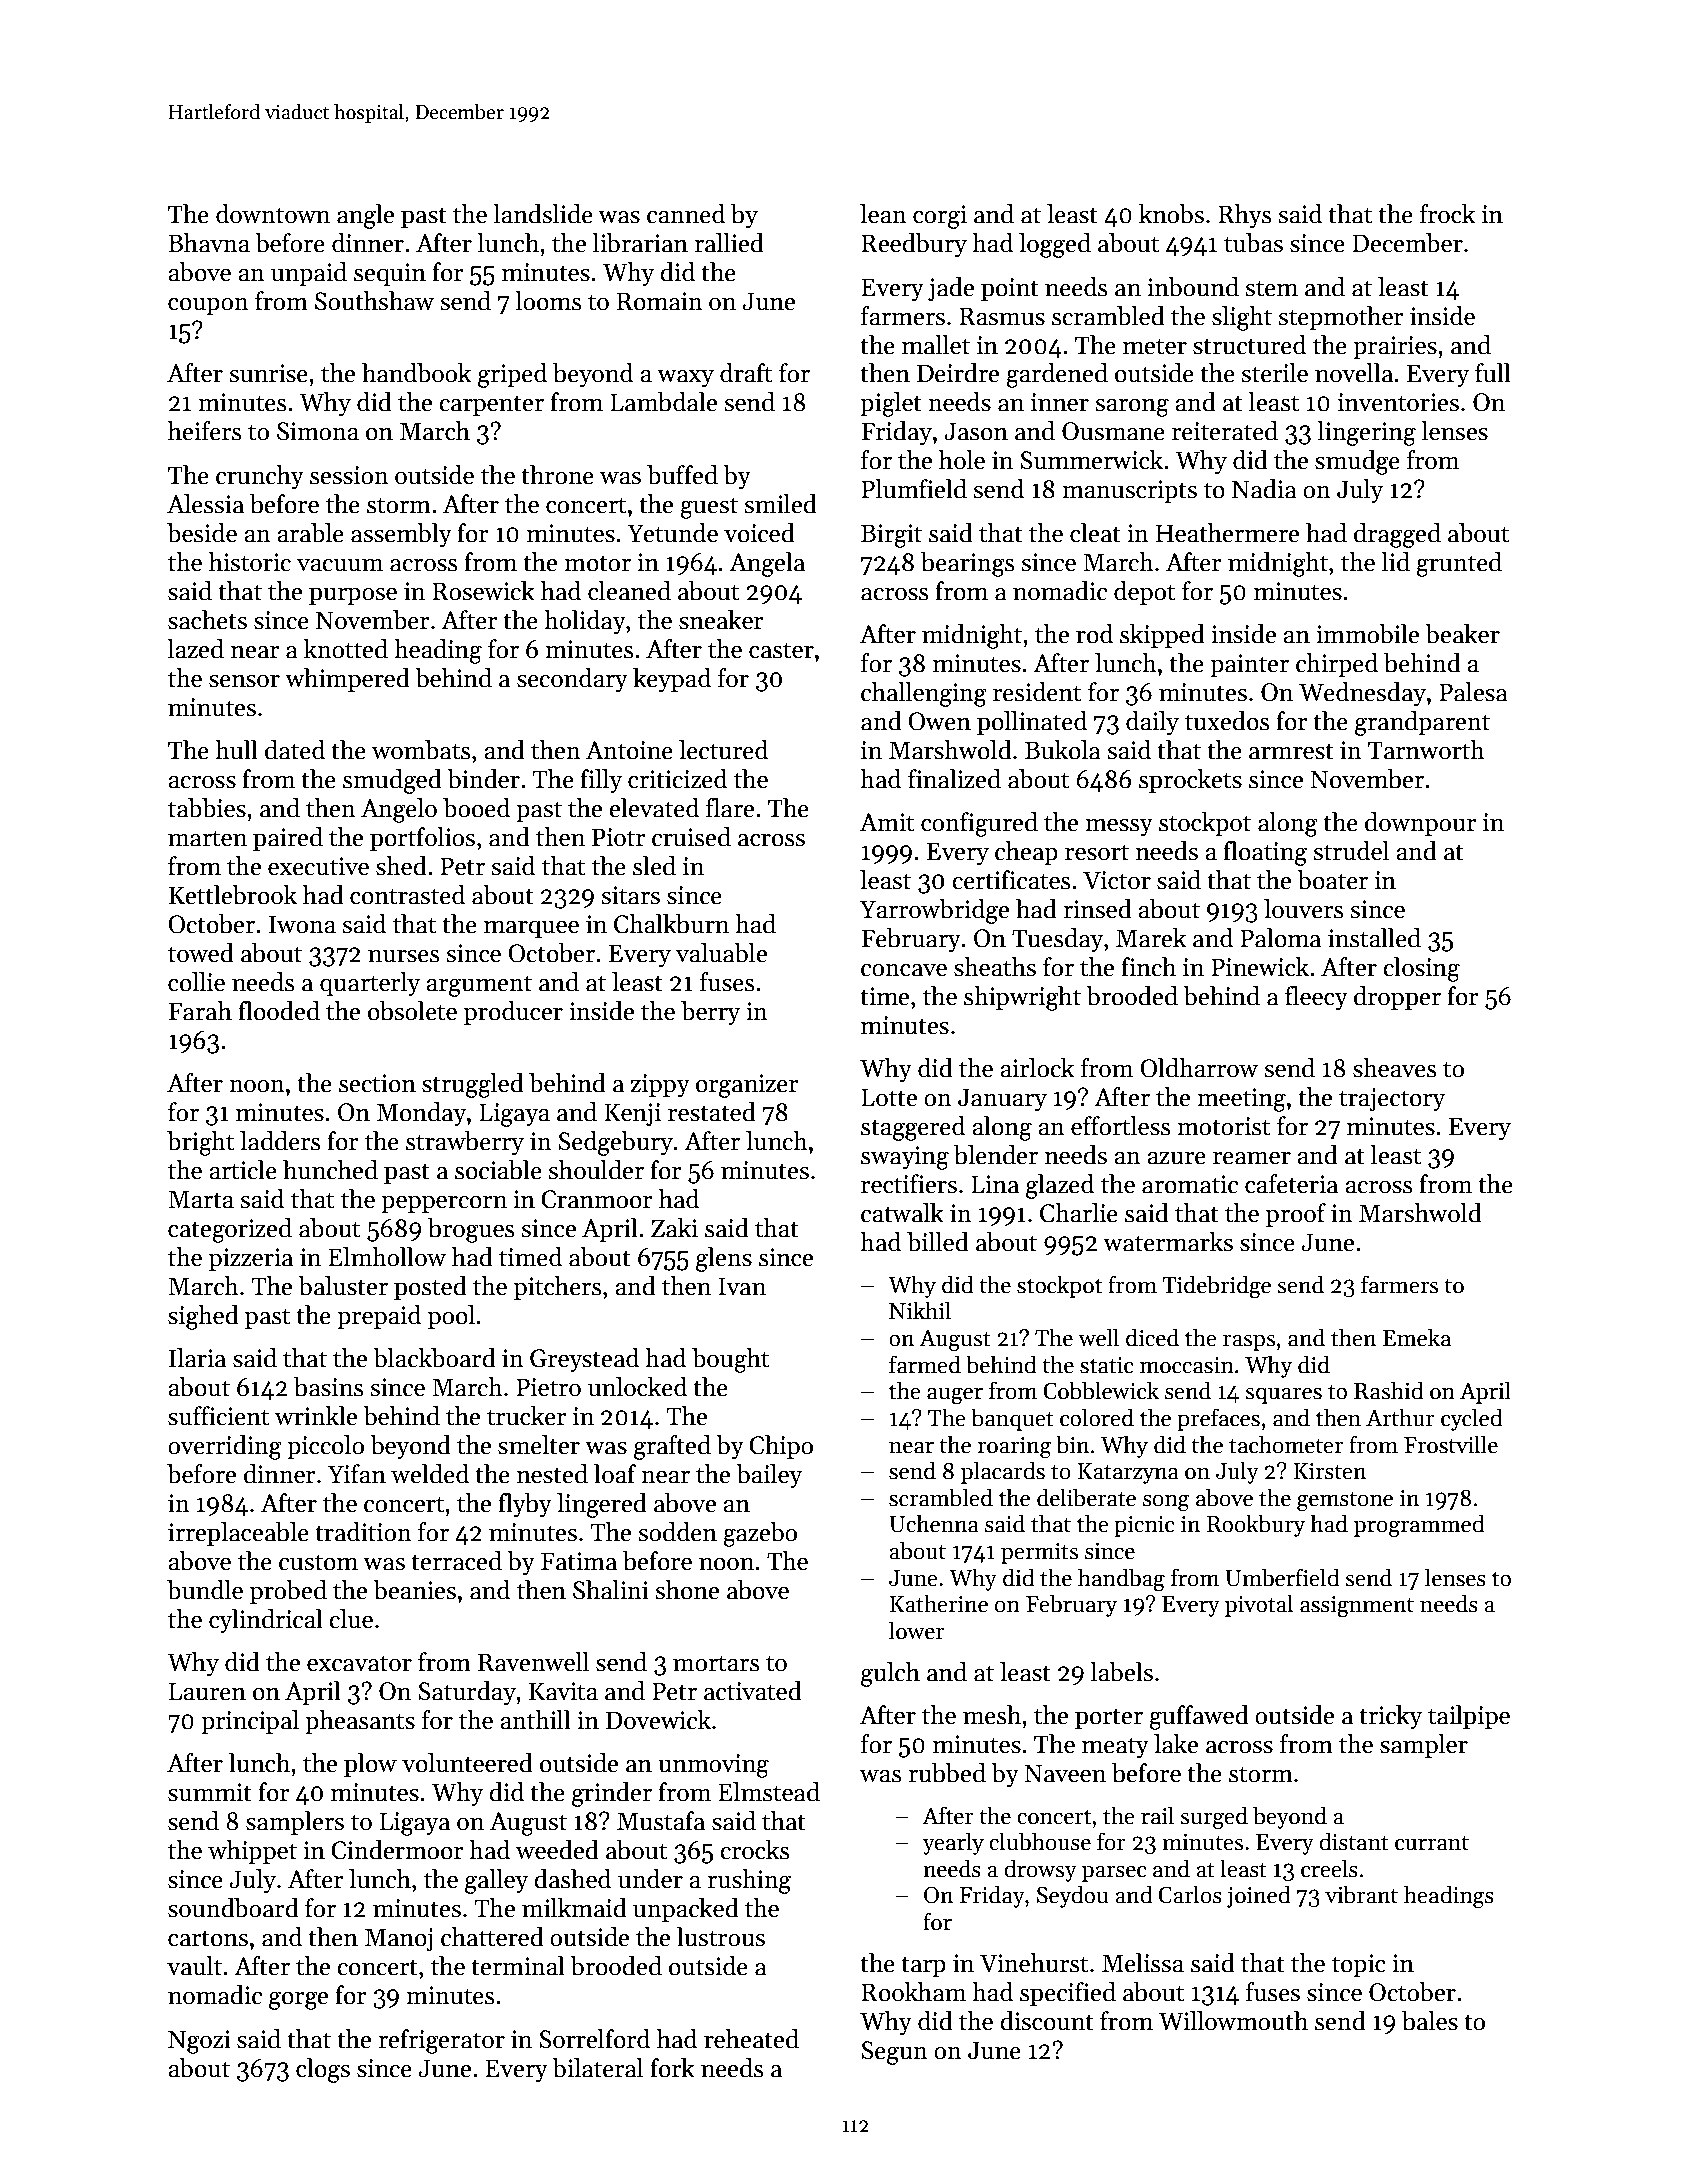 Image resolution: width=1683 pixels, height=2178 pixels. What do you see at coordinates (979, 824) in the screenshot?
I see `configured` at bounding box center [979, 824].
